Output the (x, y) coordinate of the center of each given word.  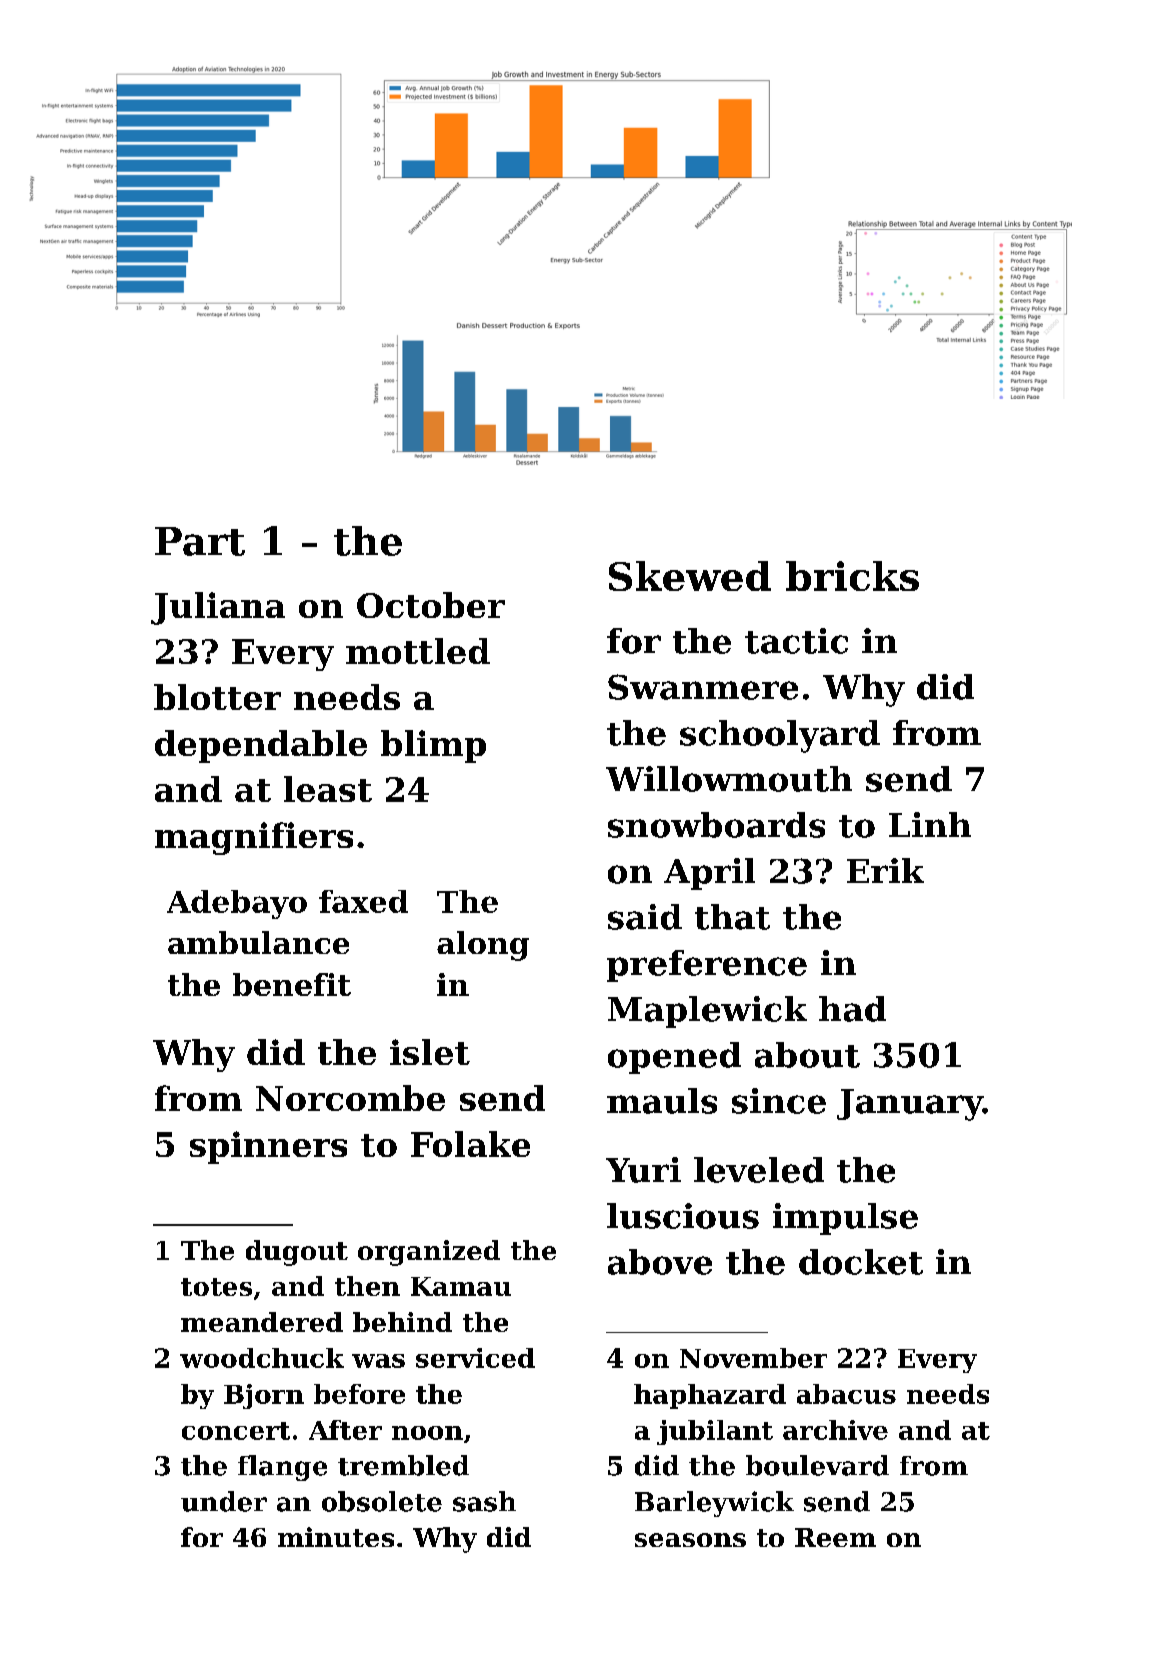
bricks (852, 576)
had (852, 1009)
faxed (363, 901)
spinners (268, 1147)
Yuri (643, 1170)
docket (861, 1262)
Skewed (690, 576)
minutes (336, 1537)
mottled (418, 651)
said (645, 917)
